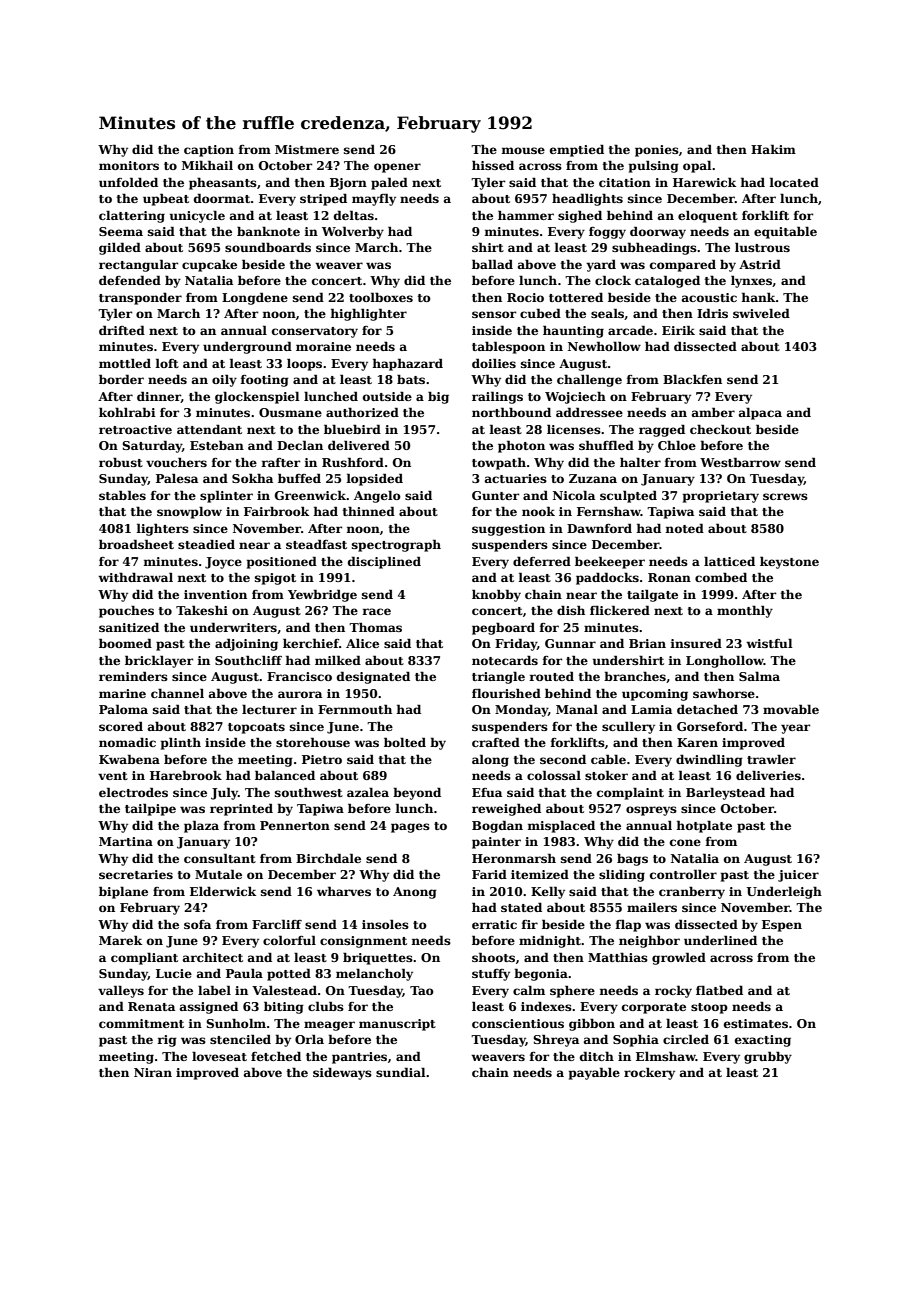 The height and width of the image is (1308, 924). I want to click on deliveries, so click(768, 775).
